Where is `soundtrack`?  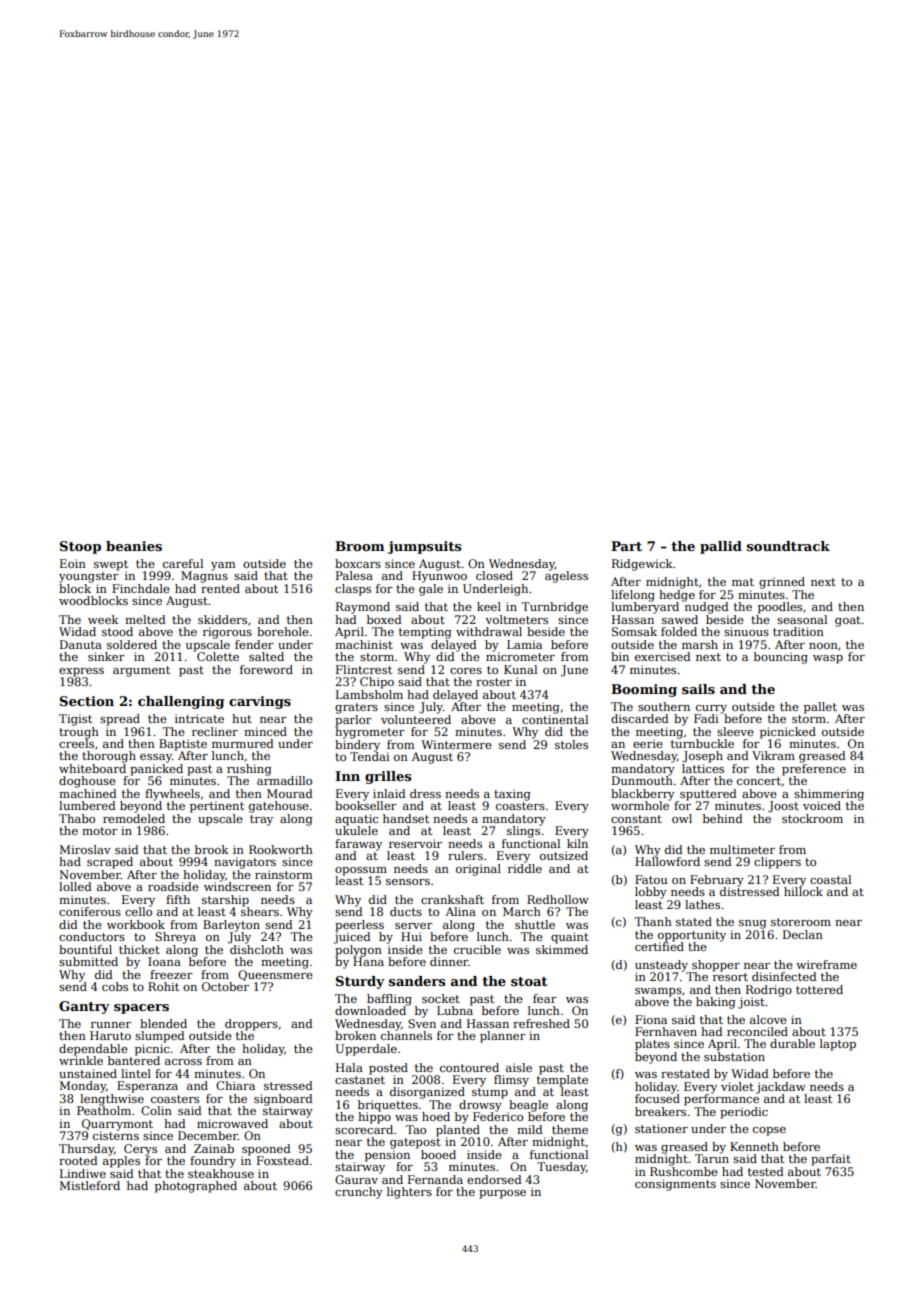 soundtrack is located at coordinates (788, 546).
